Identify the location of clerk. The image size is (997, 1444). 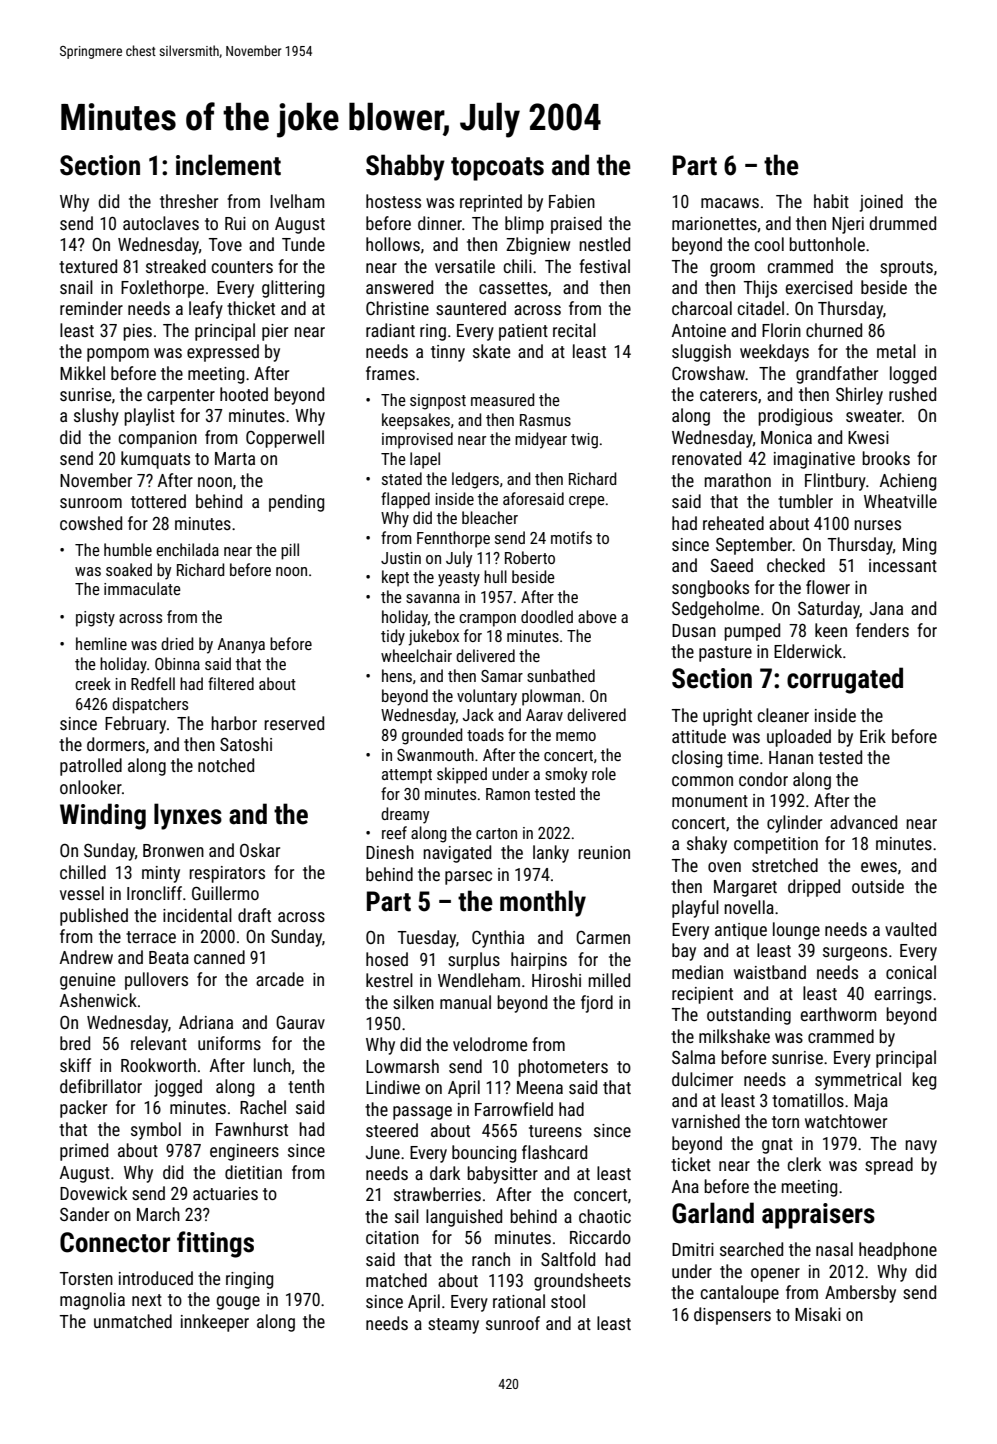
(804, 1164).
